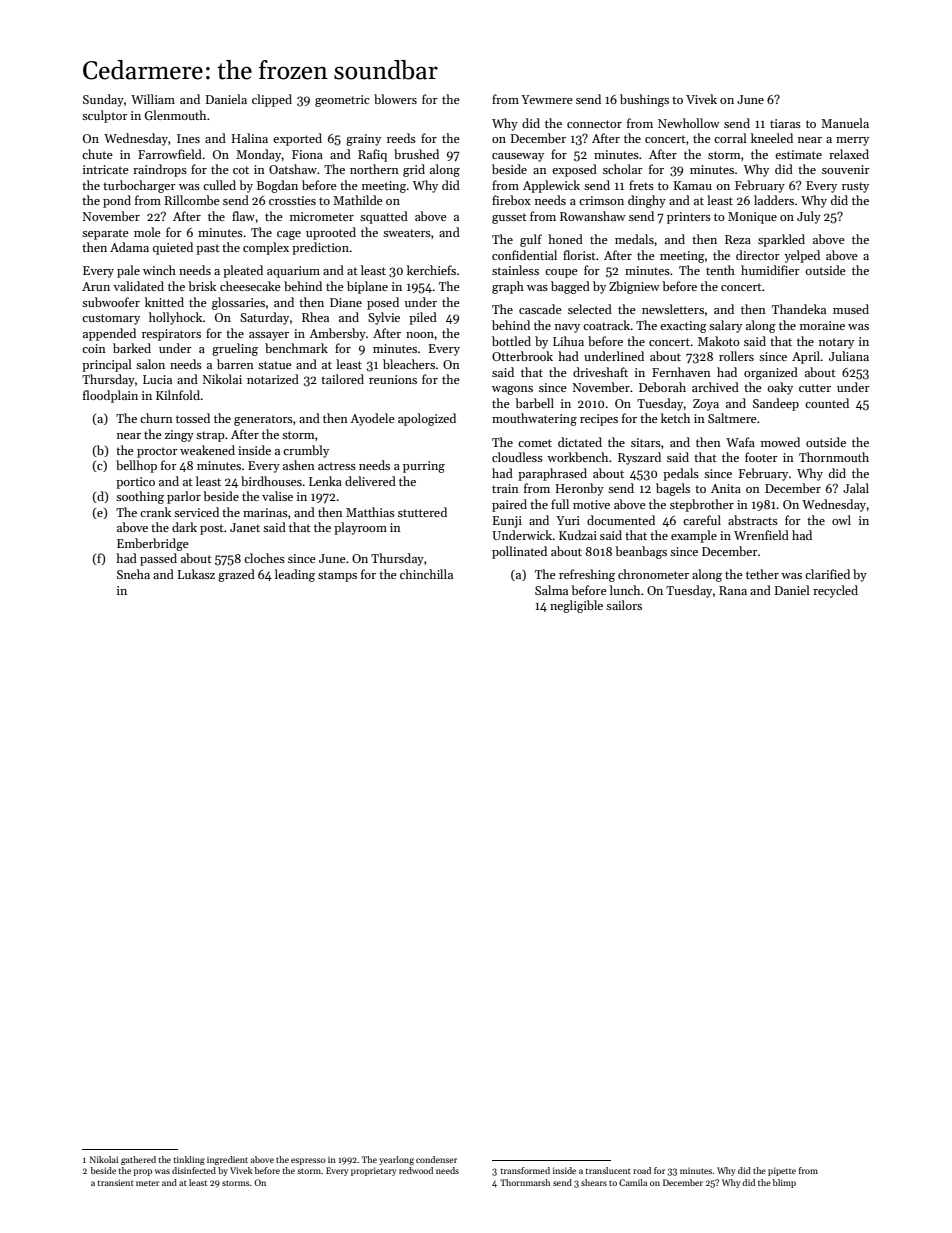 This screenshot has height=1233, width=952. What do you see at coordinates (363, 140) in the screenshot?
I see `grainy` at bounding box center [363, 140].
